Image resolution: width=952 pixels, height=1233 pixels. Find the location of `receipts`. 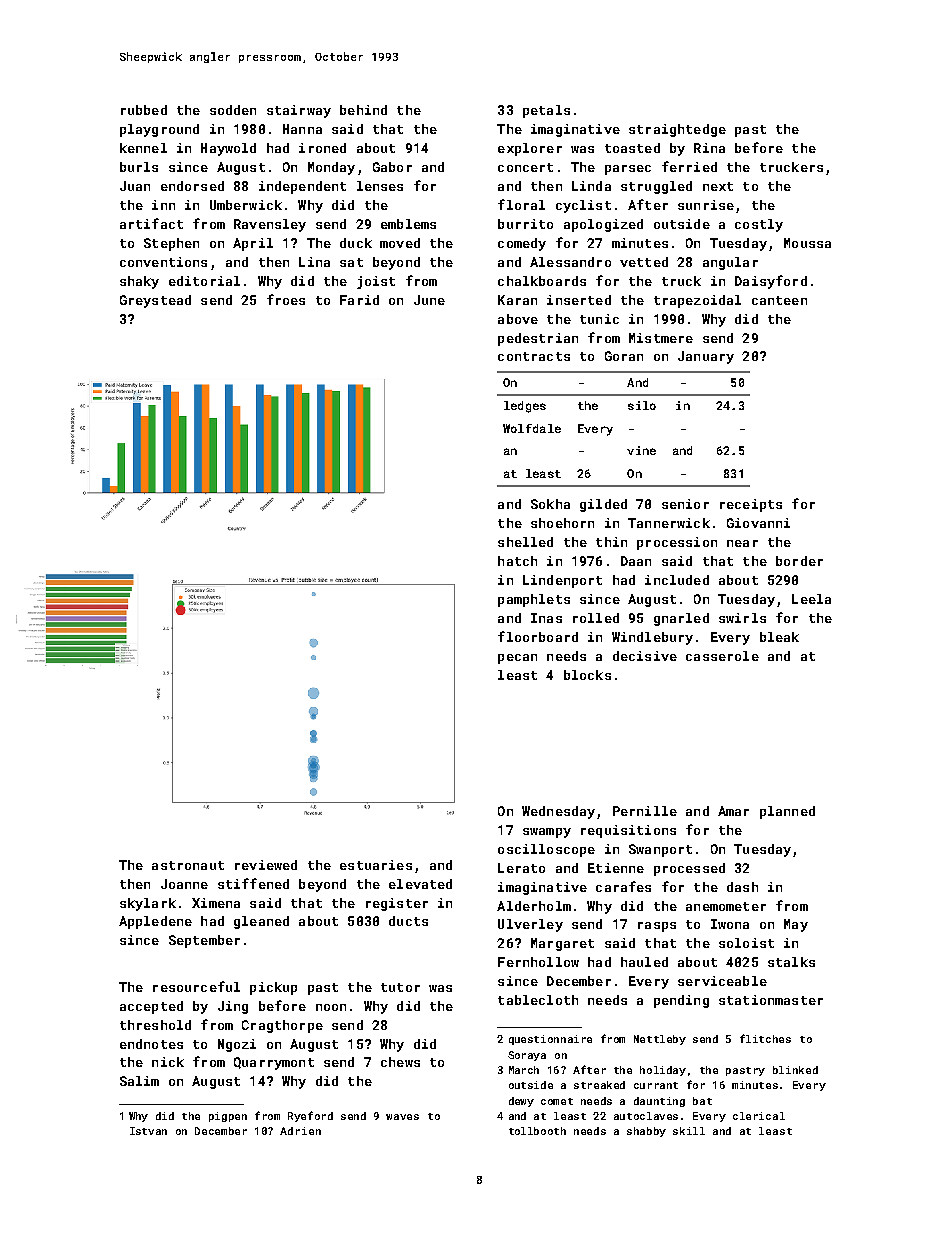

receipts is located at coordinates (751, 505).
